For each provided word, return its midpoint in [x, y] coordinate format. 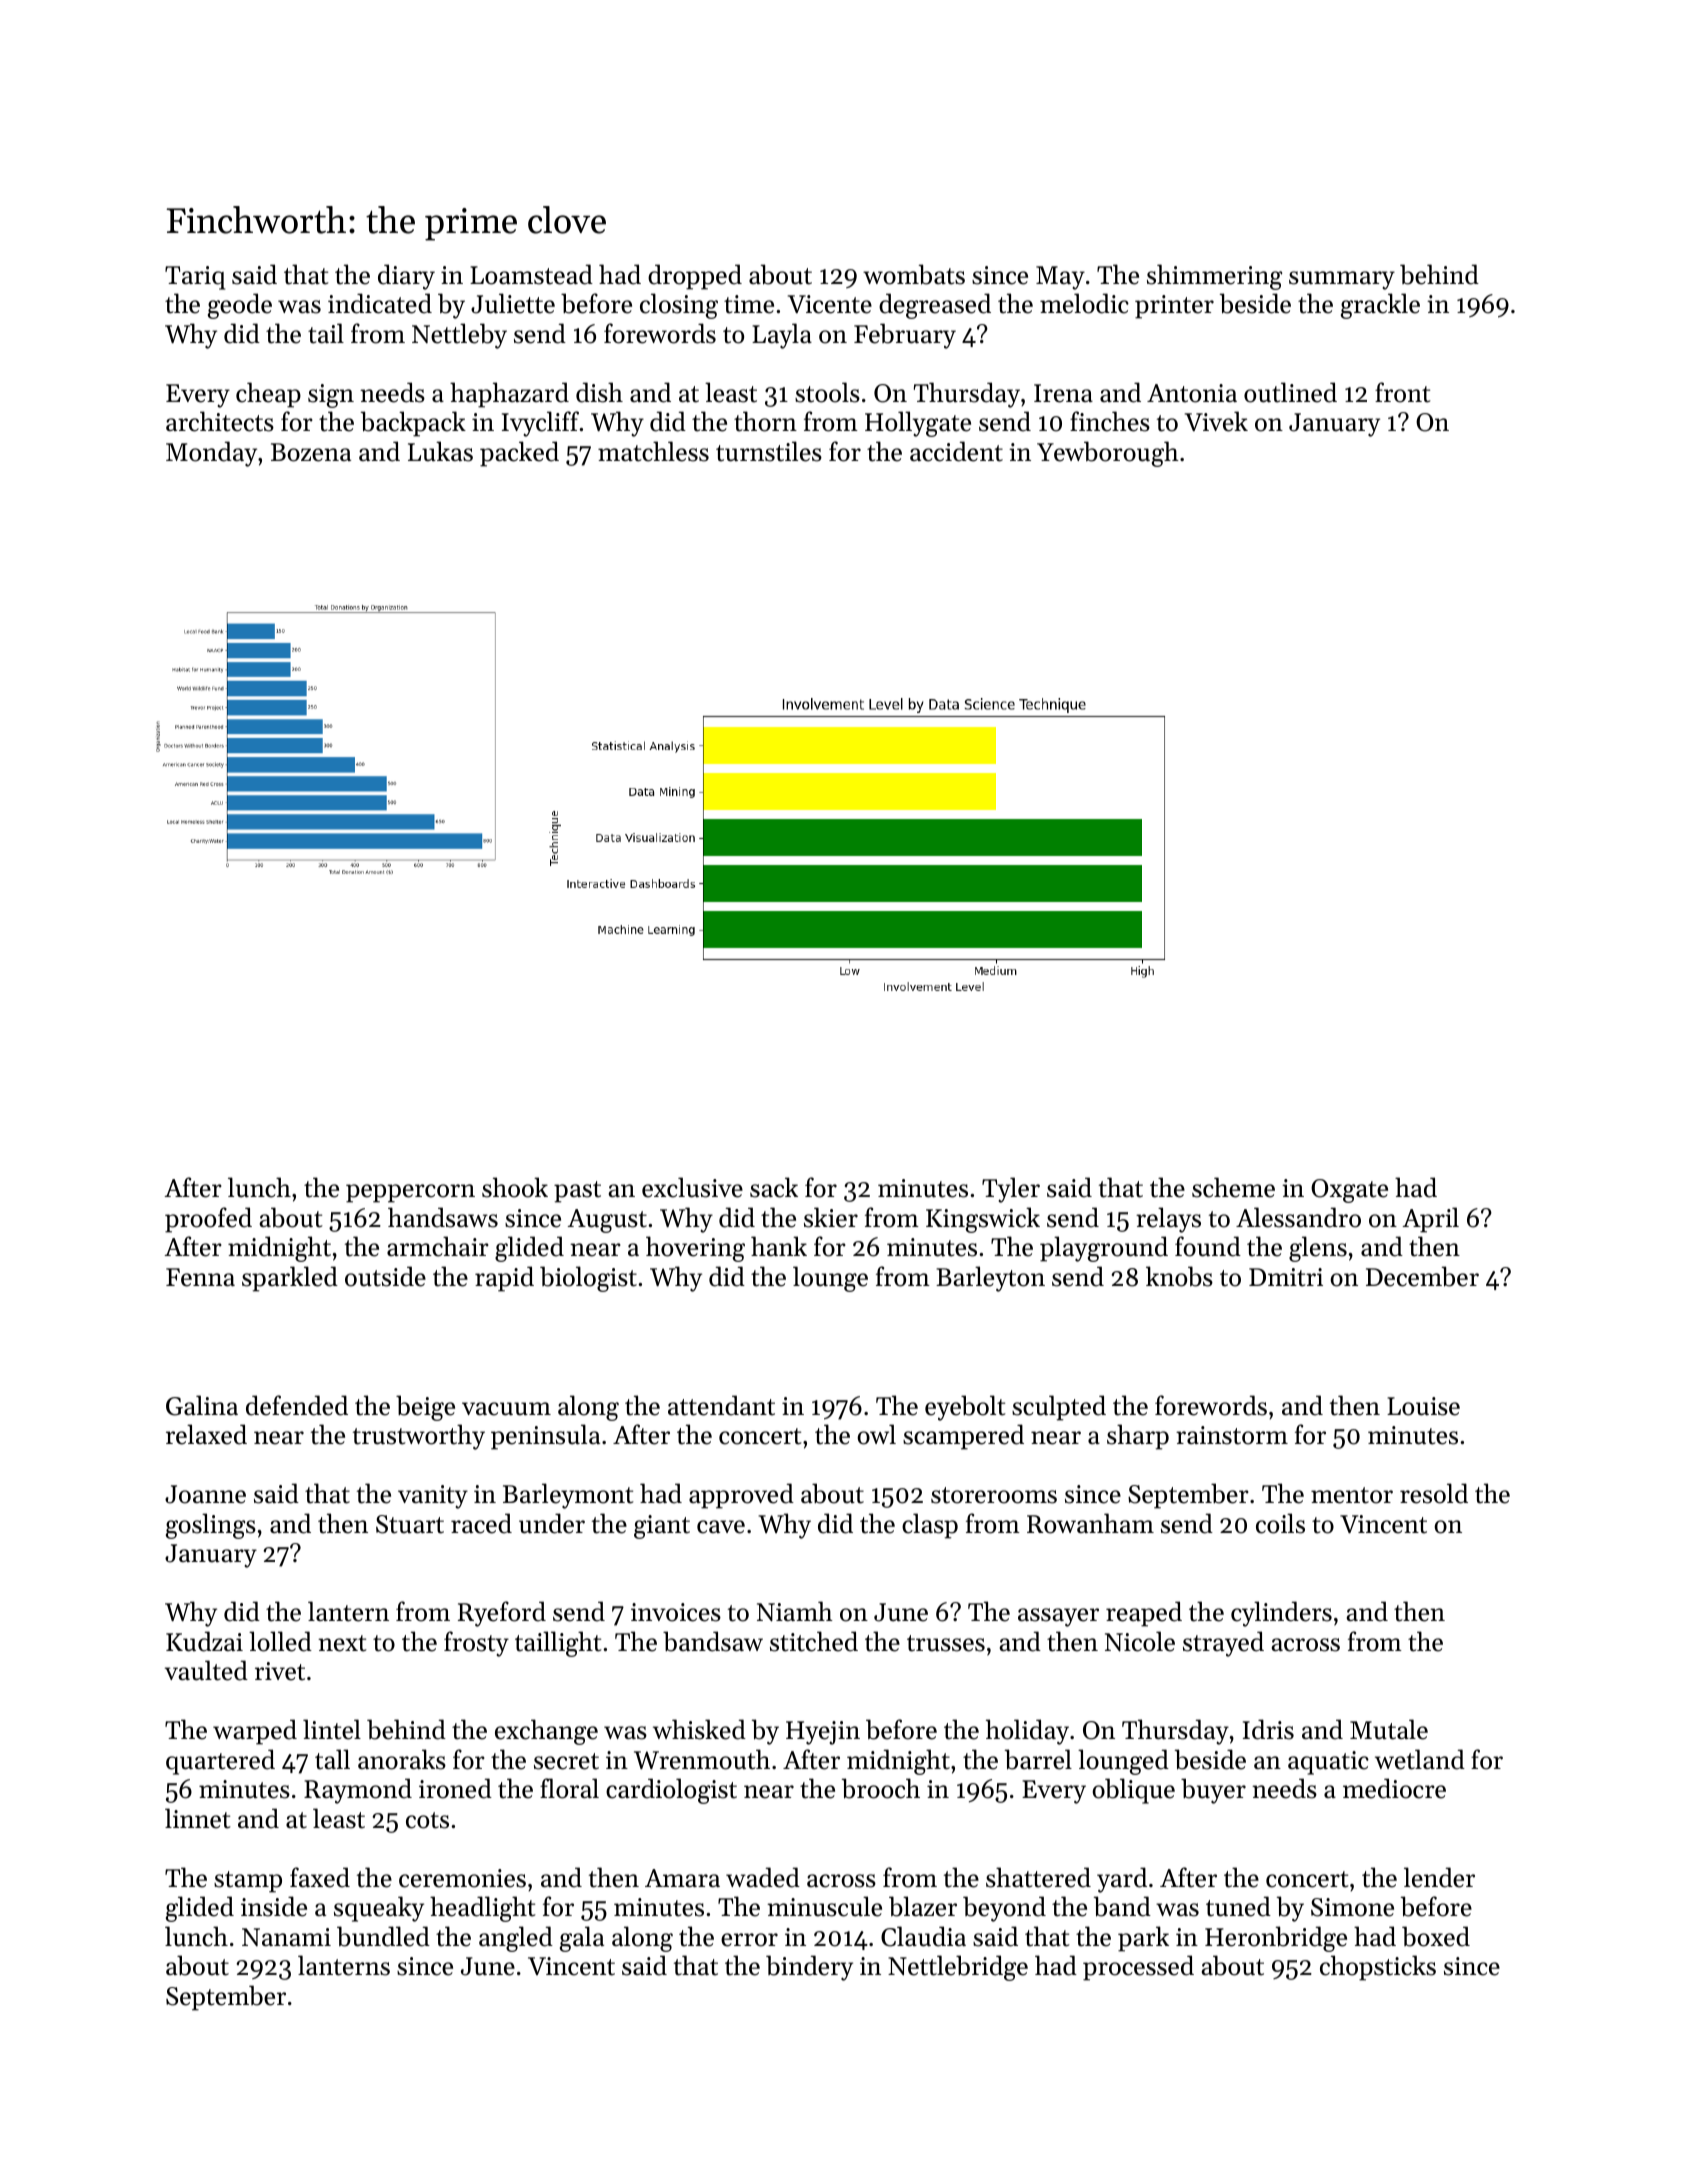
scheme [1233, 1187]
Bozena [311, 452]
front [1402, 392]
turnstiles [769, 451]
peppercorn [410, 1193]
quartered [220, 1762]
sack [774, 1187]
